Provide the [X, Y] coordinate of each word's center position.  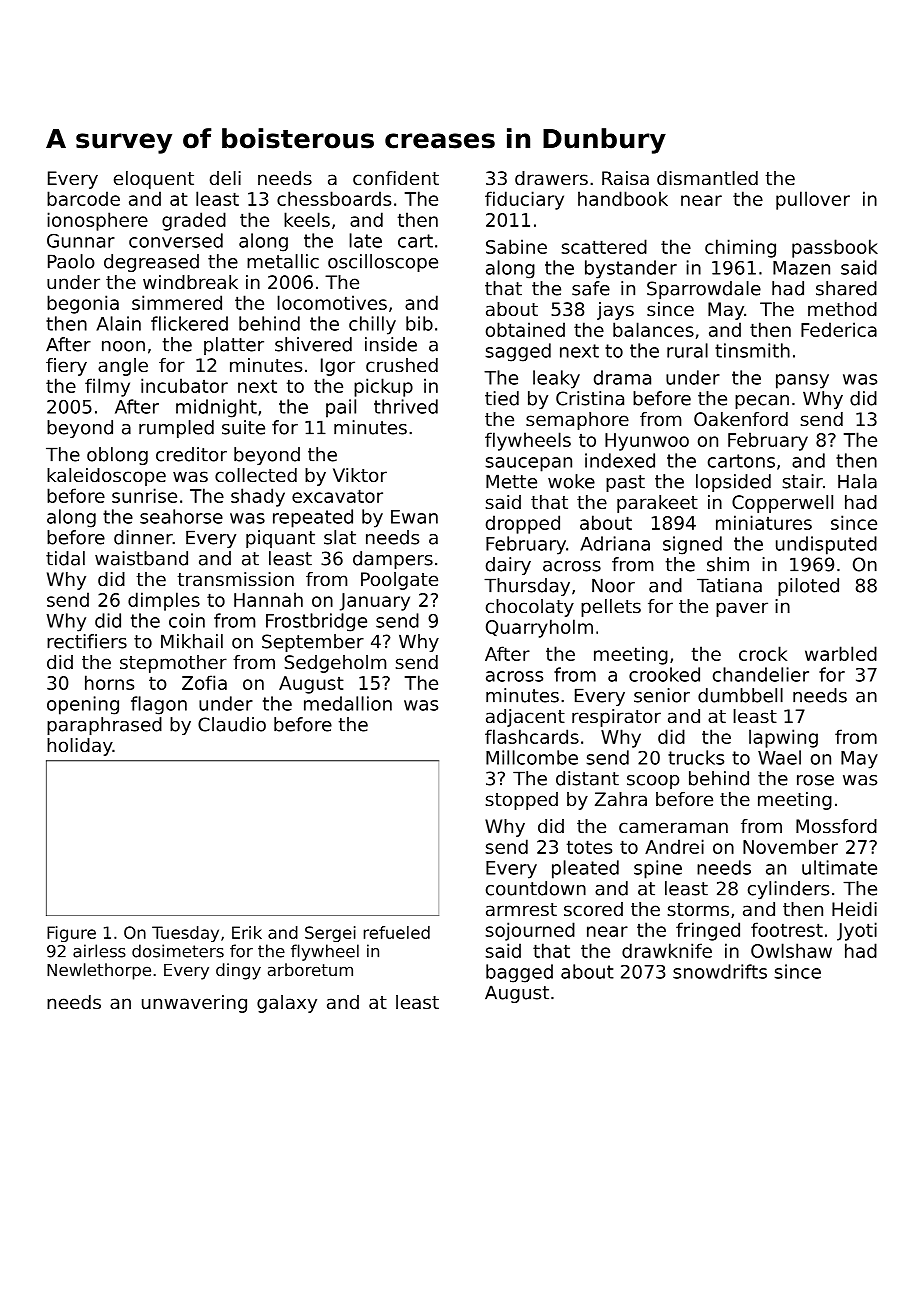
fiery [66, 367]
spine [658, 869]
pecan [762, 402]
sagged [518, 352]
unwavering [194, 1004]
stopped [522, 801]
